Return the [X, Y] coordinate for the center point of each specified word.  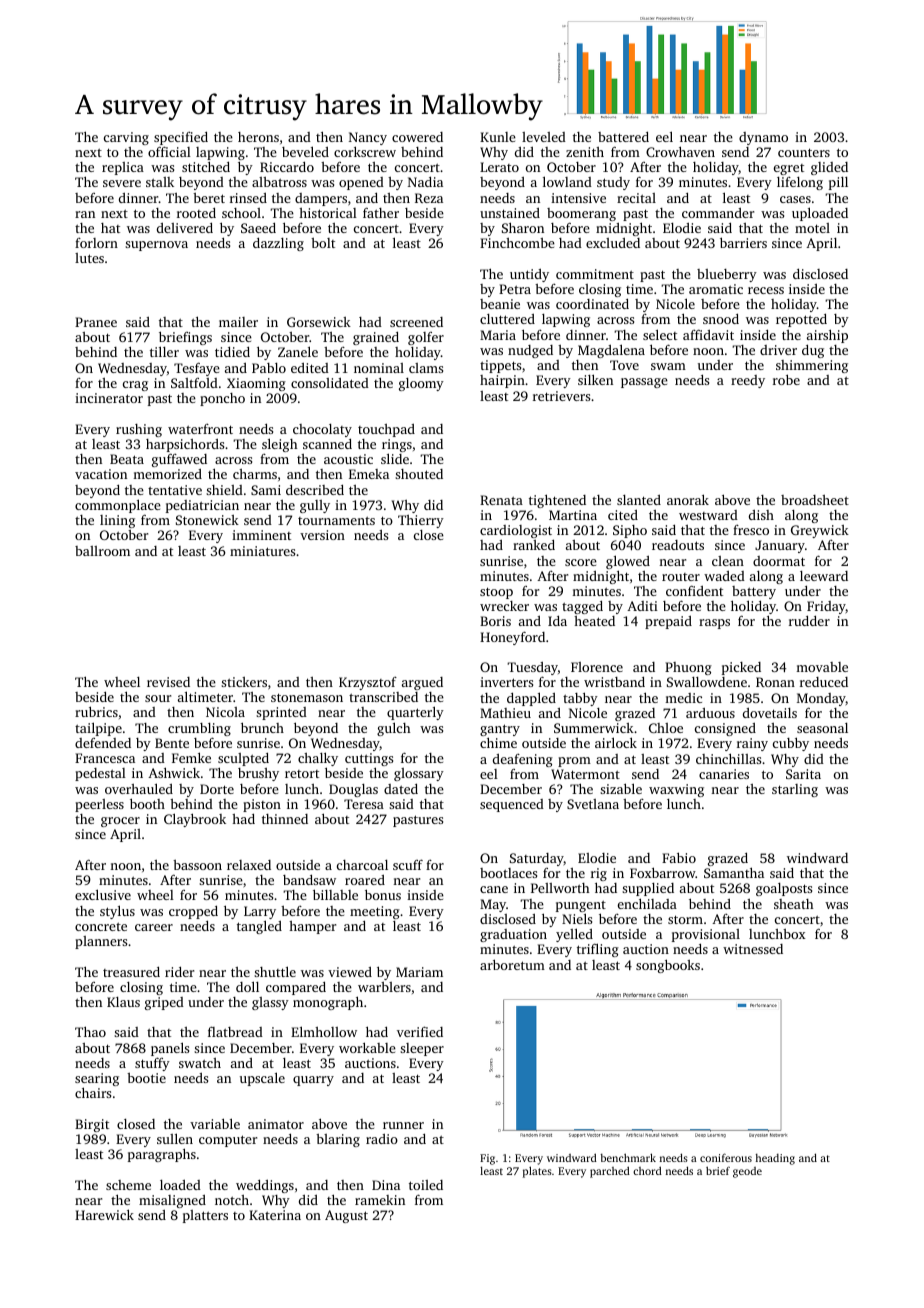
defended [103, 743]
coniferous [726, 1157]
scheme [128, 1185]
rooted [196, 213]
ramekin [380, 1200]
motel [812, 228]
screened [416, 322]
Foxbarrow [663, 872]
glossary [419, 774]
